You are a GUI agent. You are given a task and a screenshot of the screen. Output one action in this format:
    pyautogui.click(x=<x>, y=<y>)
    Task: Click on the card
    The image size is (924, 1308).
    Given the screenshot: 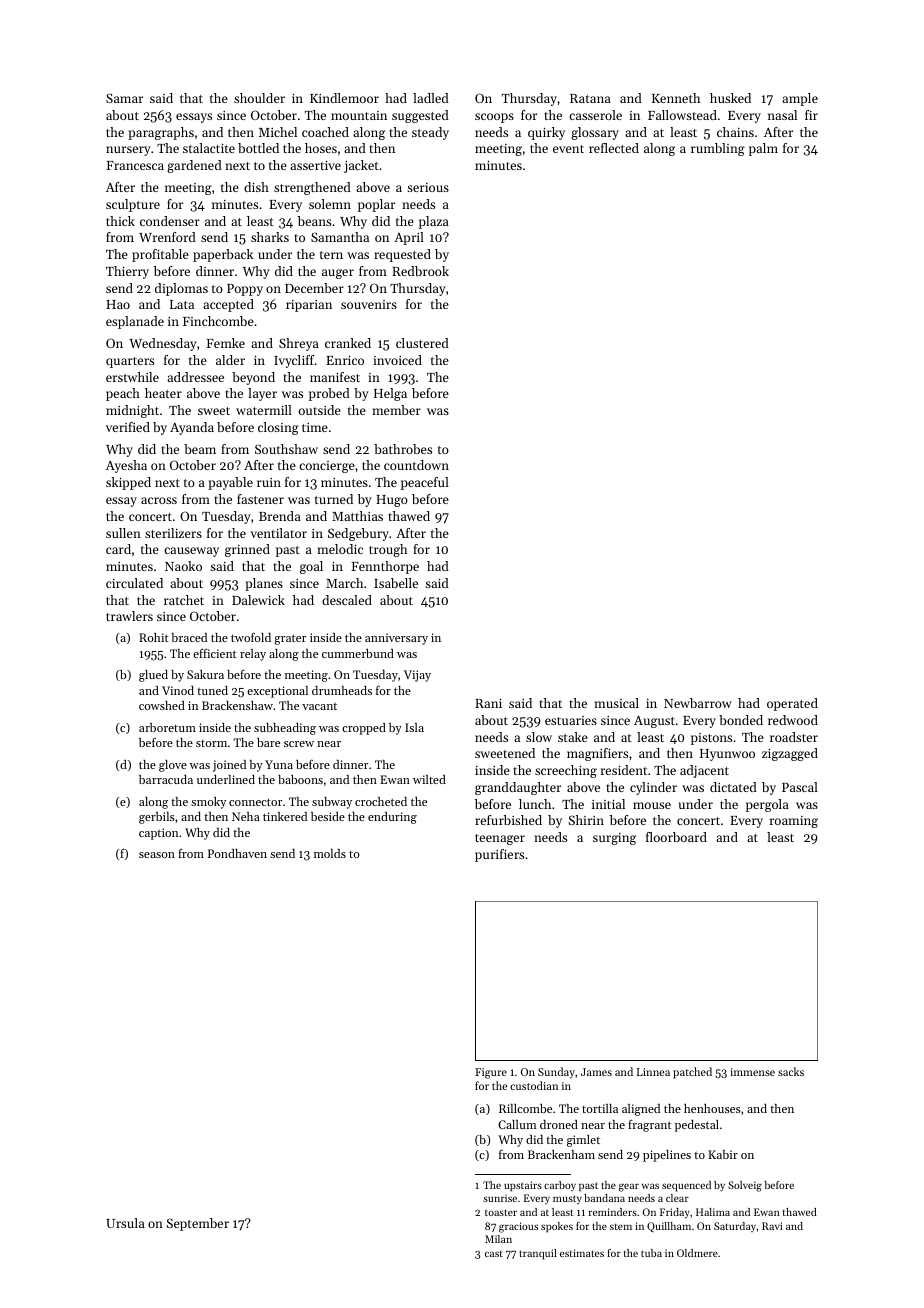 What is the action you would take?
    pyautogui.click(x=118, y=549)
